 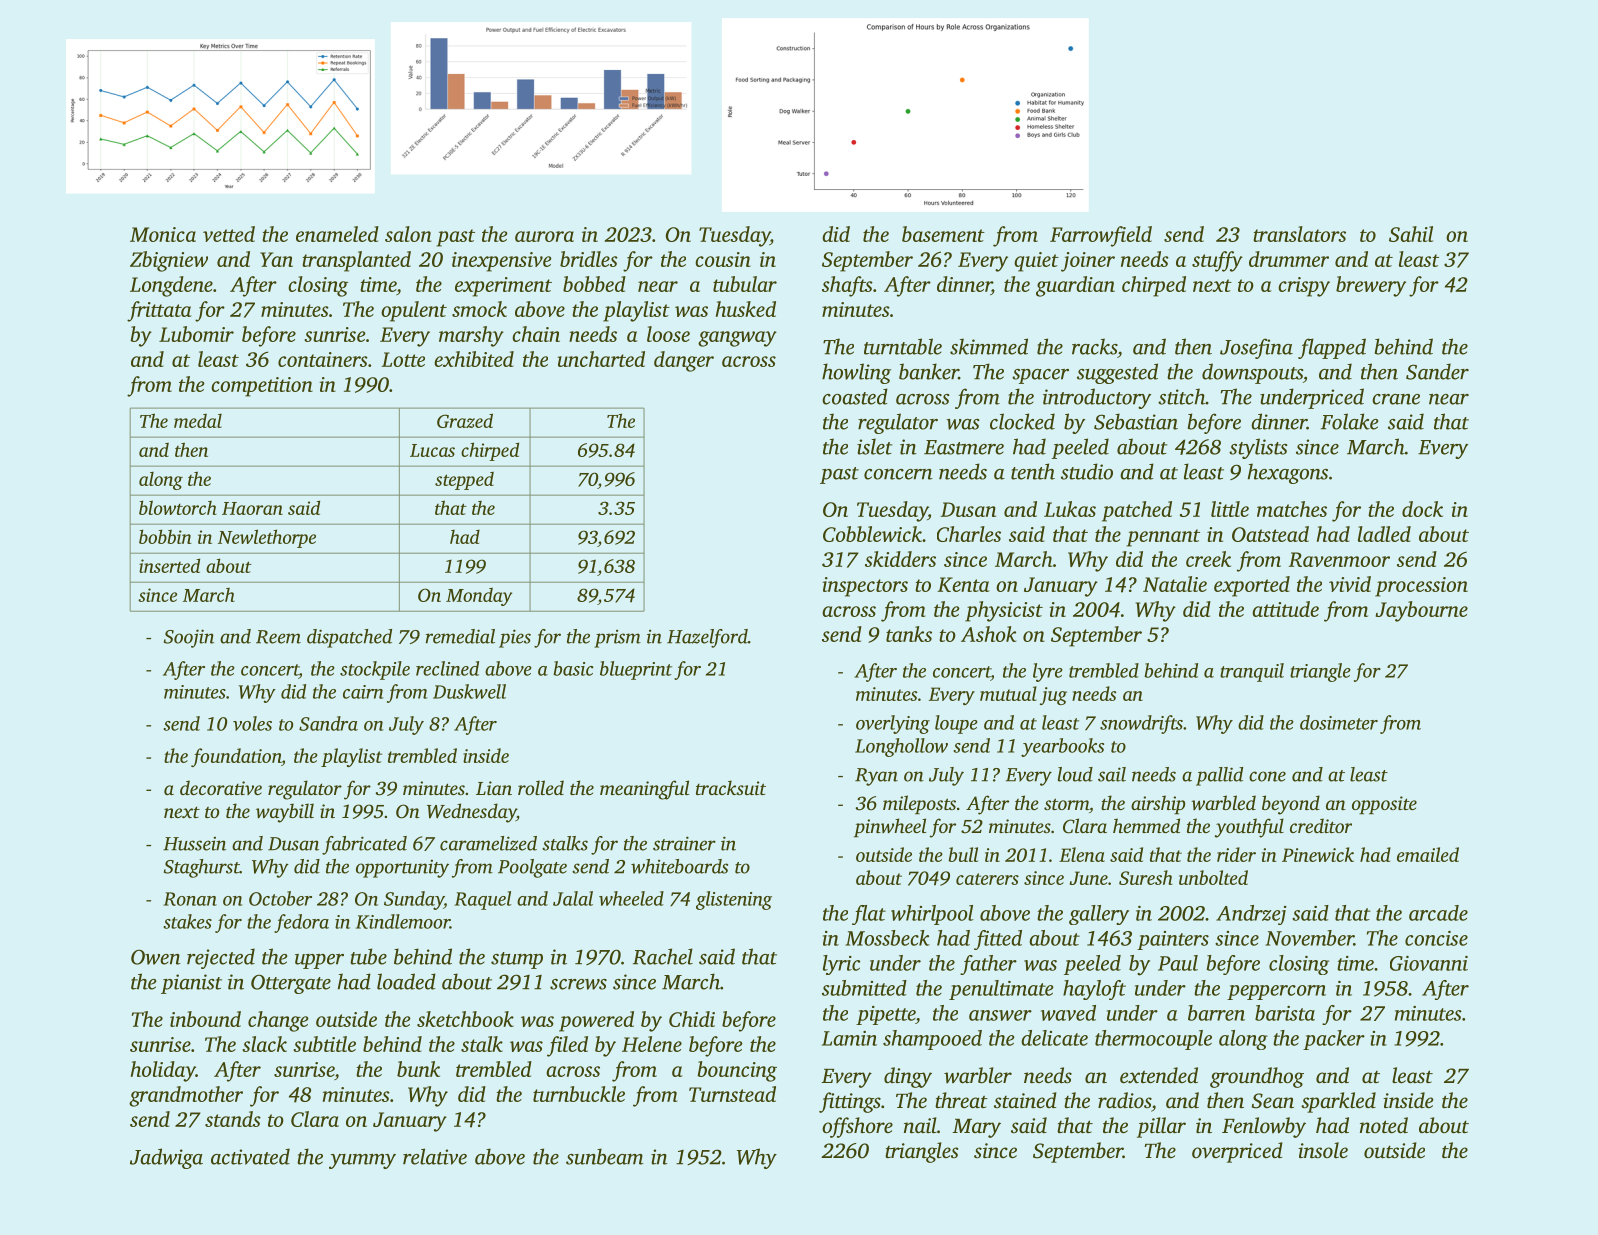 What do you see at coordinates (169, 261) in the page?
I see `Zbigniew` at bounding box center [169, 261].
